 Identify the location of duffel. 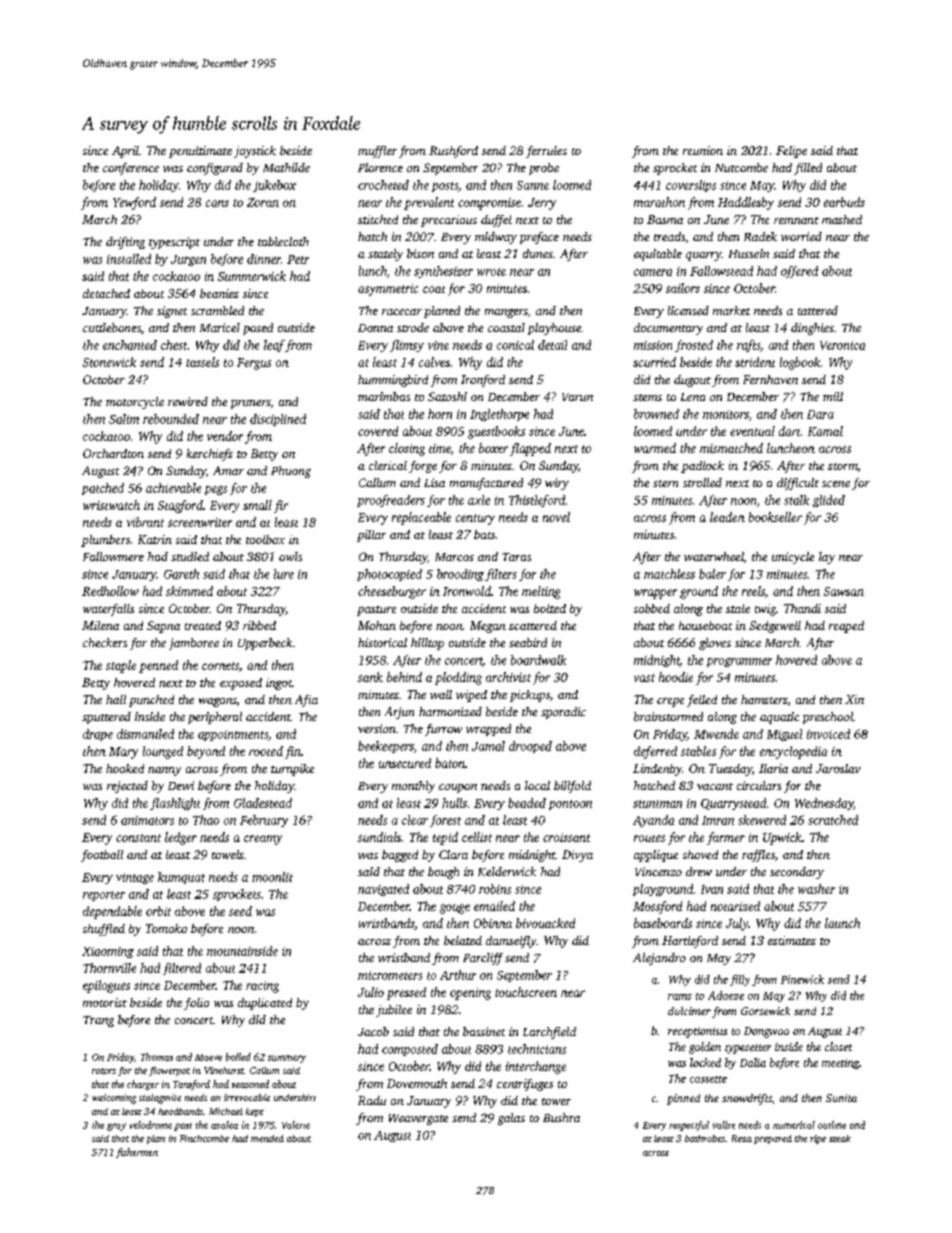
(496, 221).
